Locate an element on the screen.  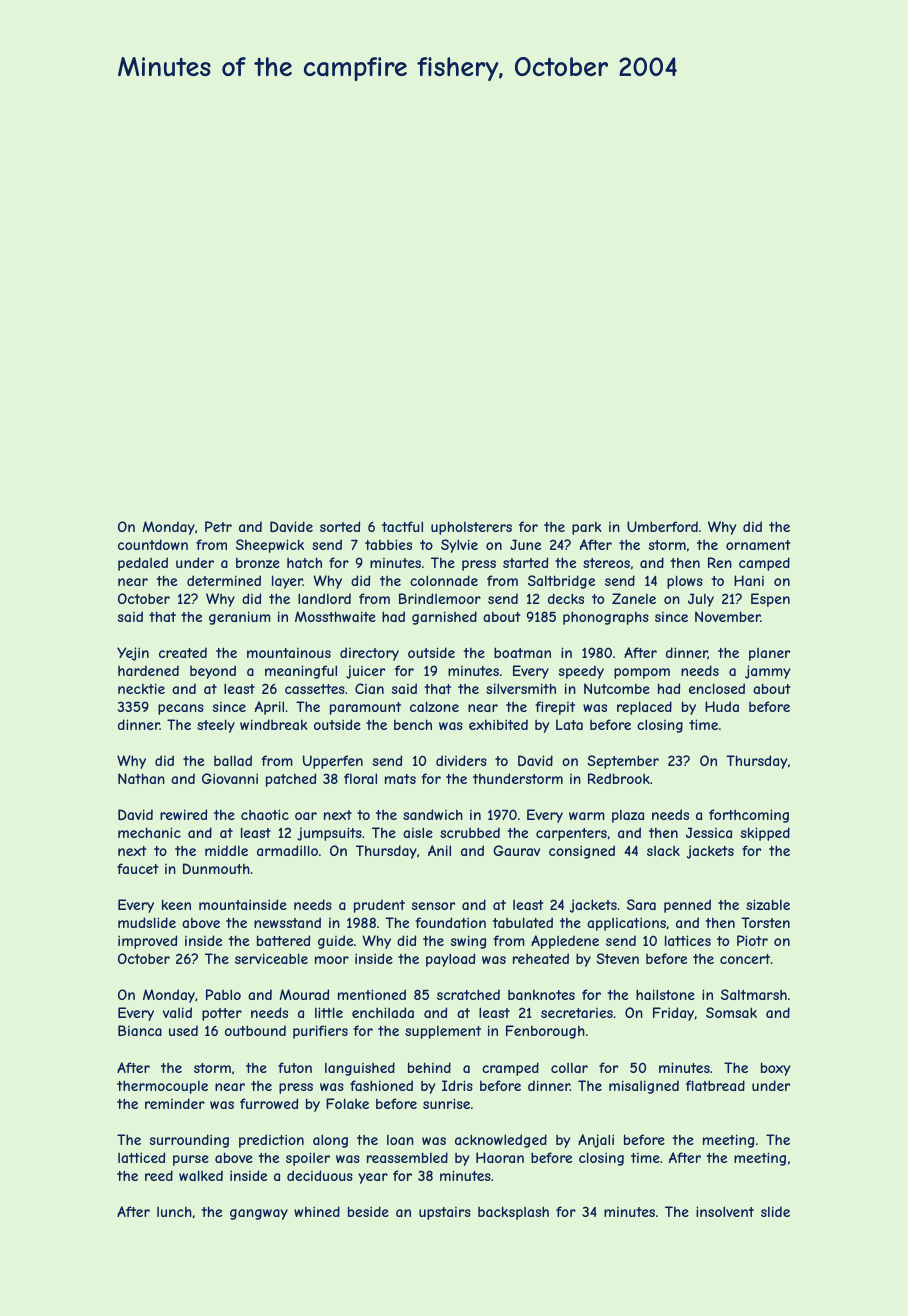
Gaurav is located at coordinates (516, 850).
